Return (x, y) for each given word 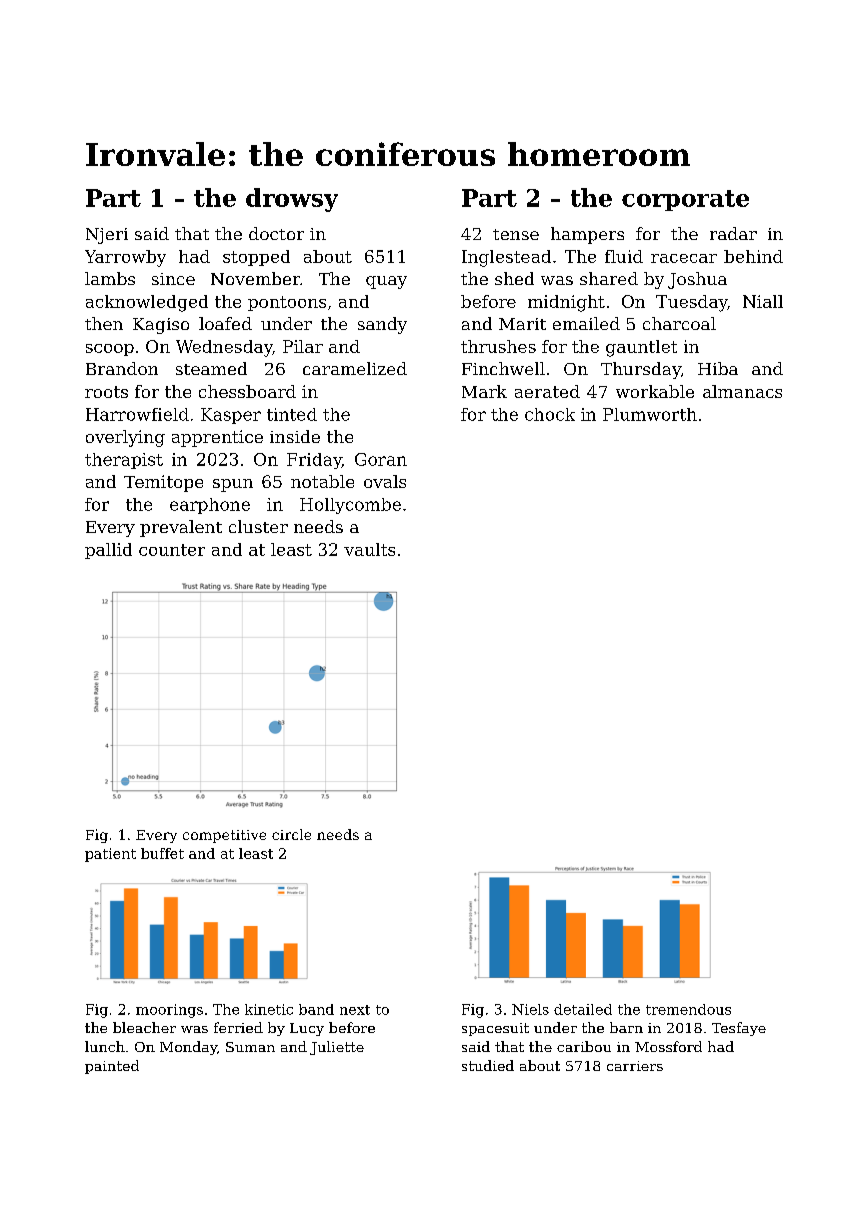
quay (386, 282)
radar (733, 233)
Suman (250, 1047)
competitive (224, 836)
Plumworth (650, 414)
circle (291, 834)
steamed (211, 368)
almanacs (742, 391)
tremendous (688, 1009)
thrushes (498, 346)
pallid (108, 551)
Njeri (107, 236)
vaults (369, 549)
